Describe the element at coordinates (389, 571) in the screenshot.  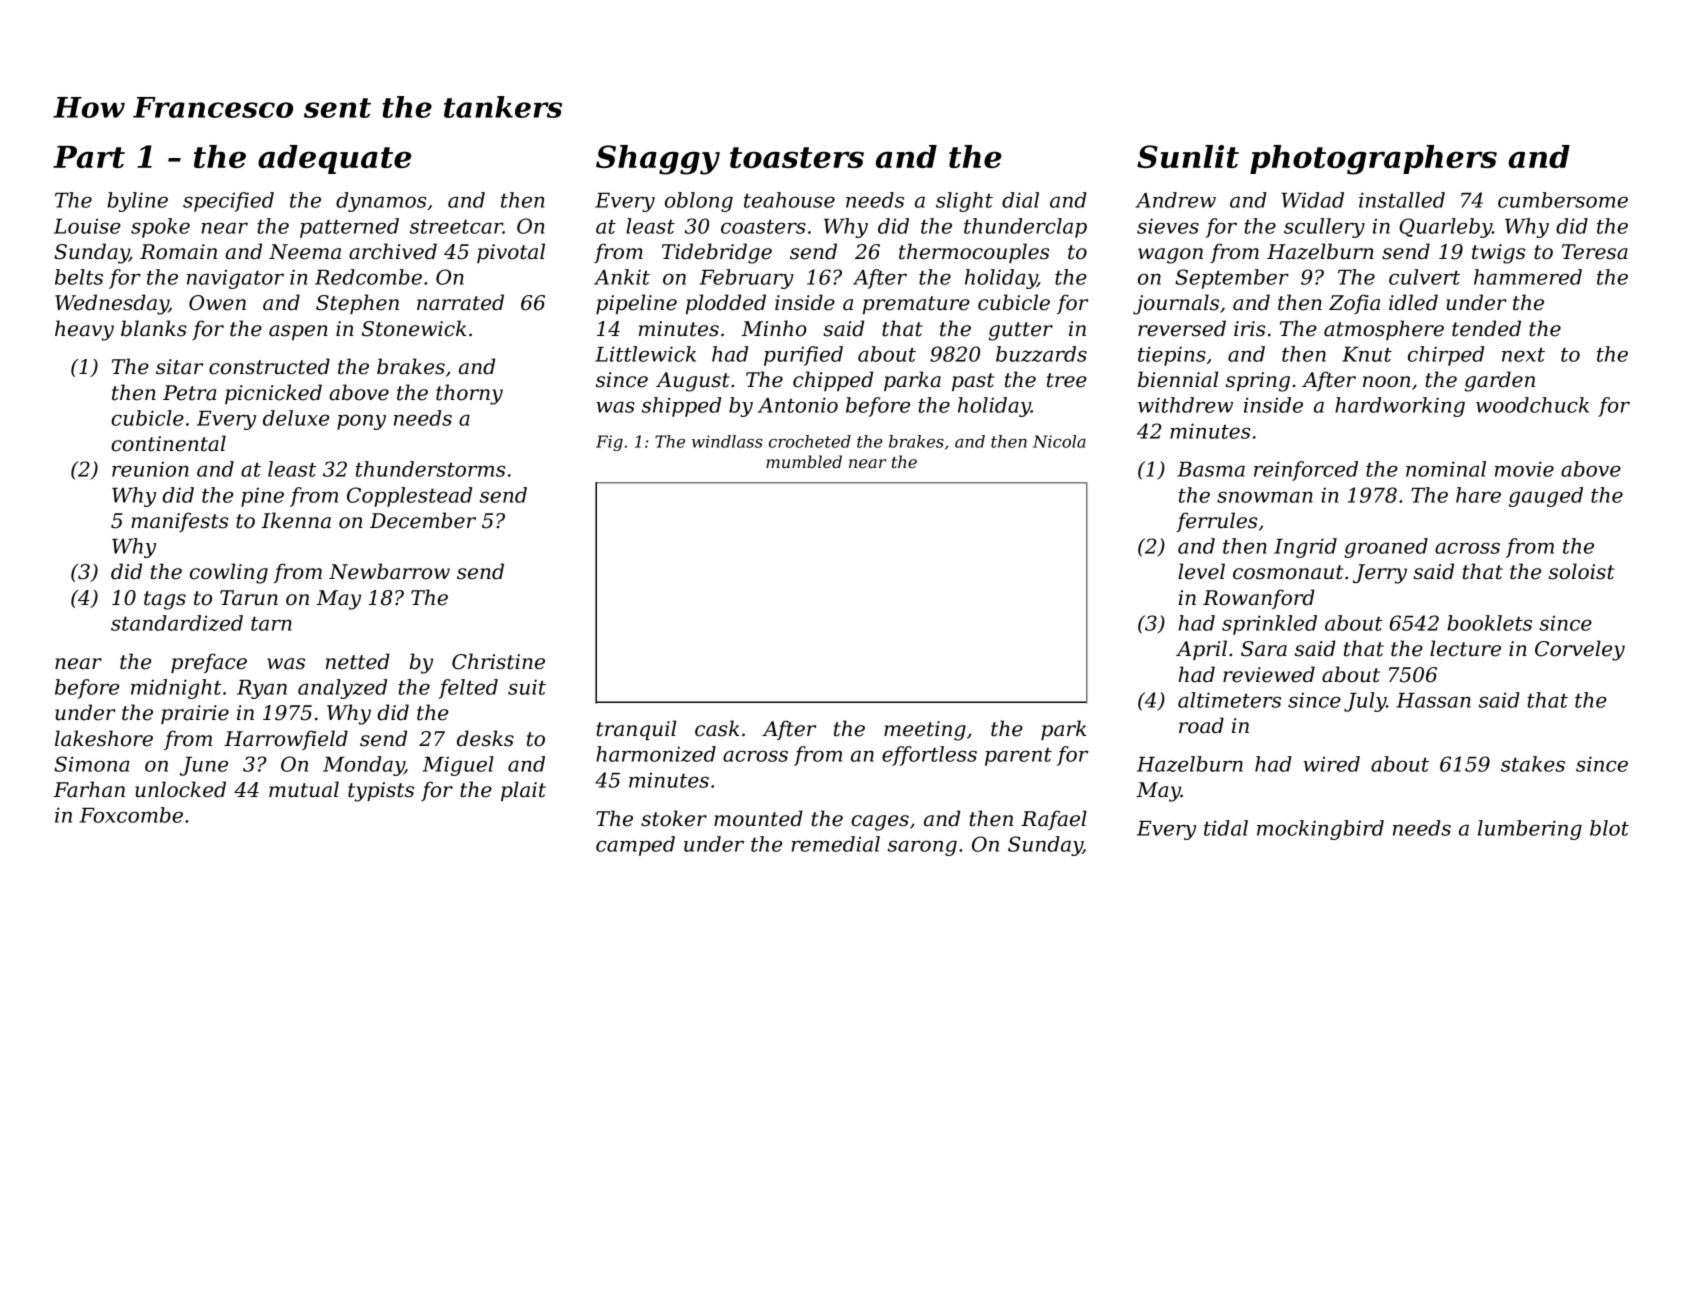
I see `Newbarrow` at that location.
